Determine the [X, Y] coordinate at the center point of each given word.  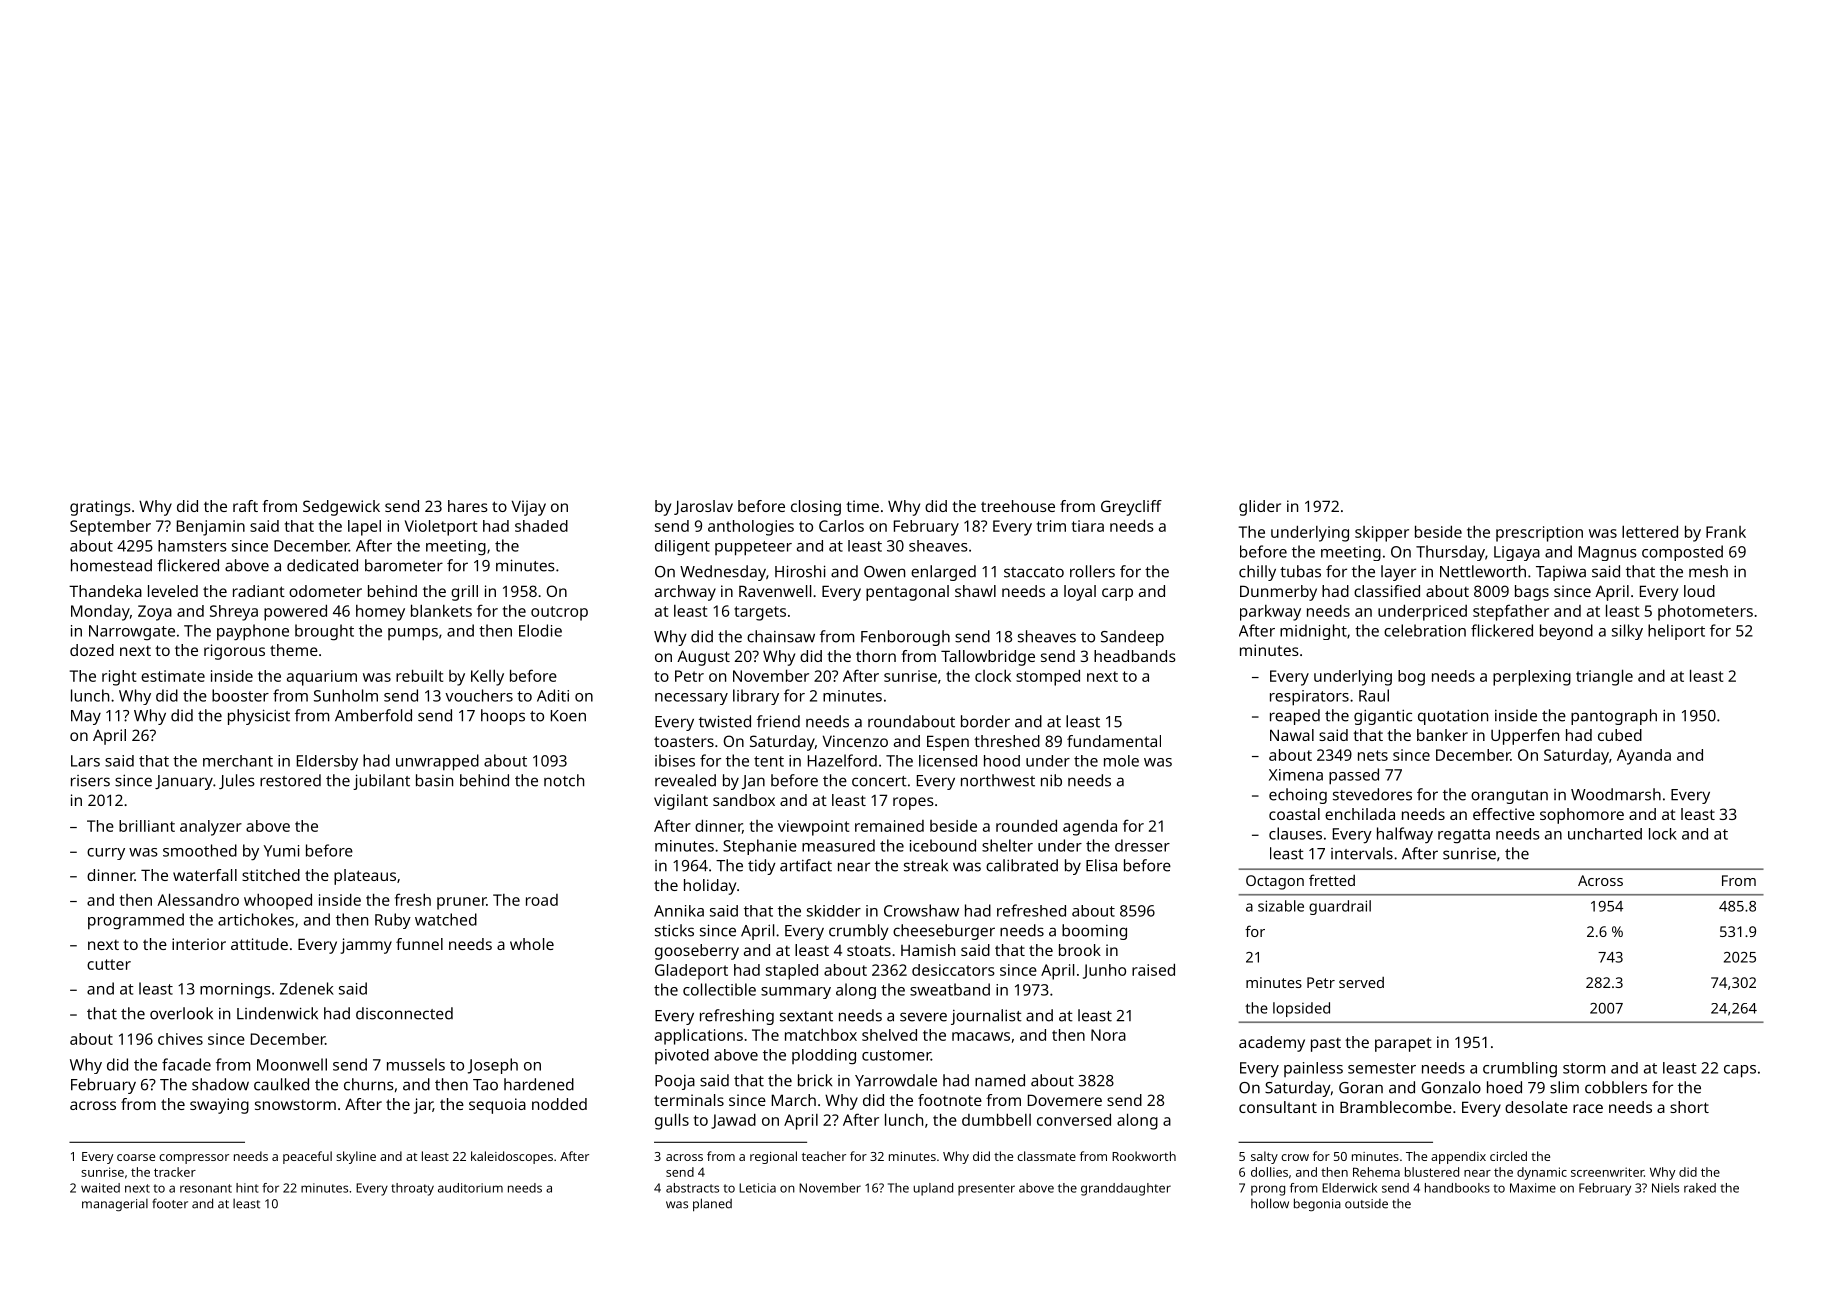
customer [896, 1055]
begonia [1317, 1205]
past [1326, 1045]
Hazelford [842, 760]
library [756, 697]
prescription [1539, 534]
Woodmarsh [1616, 794]
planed [712, 1205]
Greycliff [1131, 508]
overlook [181, 1013]
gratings [100, 508]
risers [90, 781]
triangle [1604, 677]
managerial [115, 1205]
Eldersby [327, 763]
